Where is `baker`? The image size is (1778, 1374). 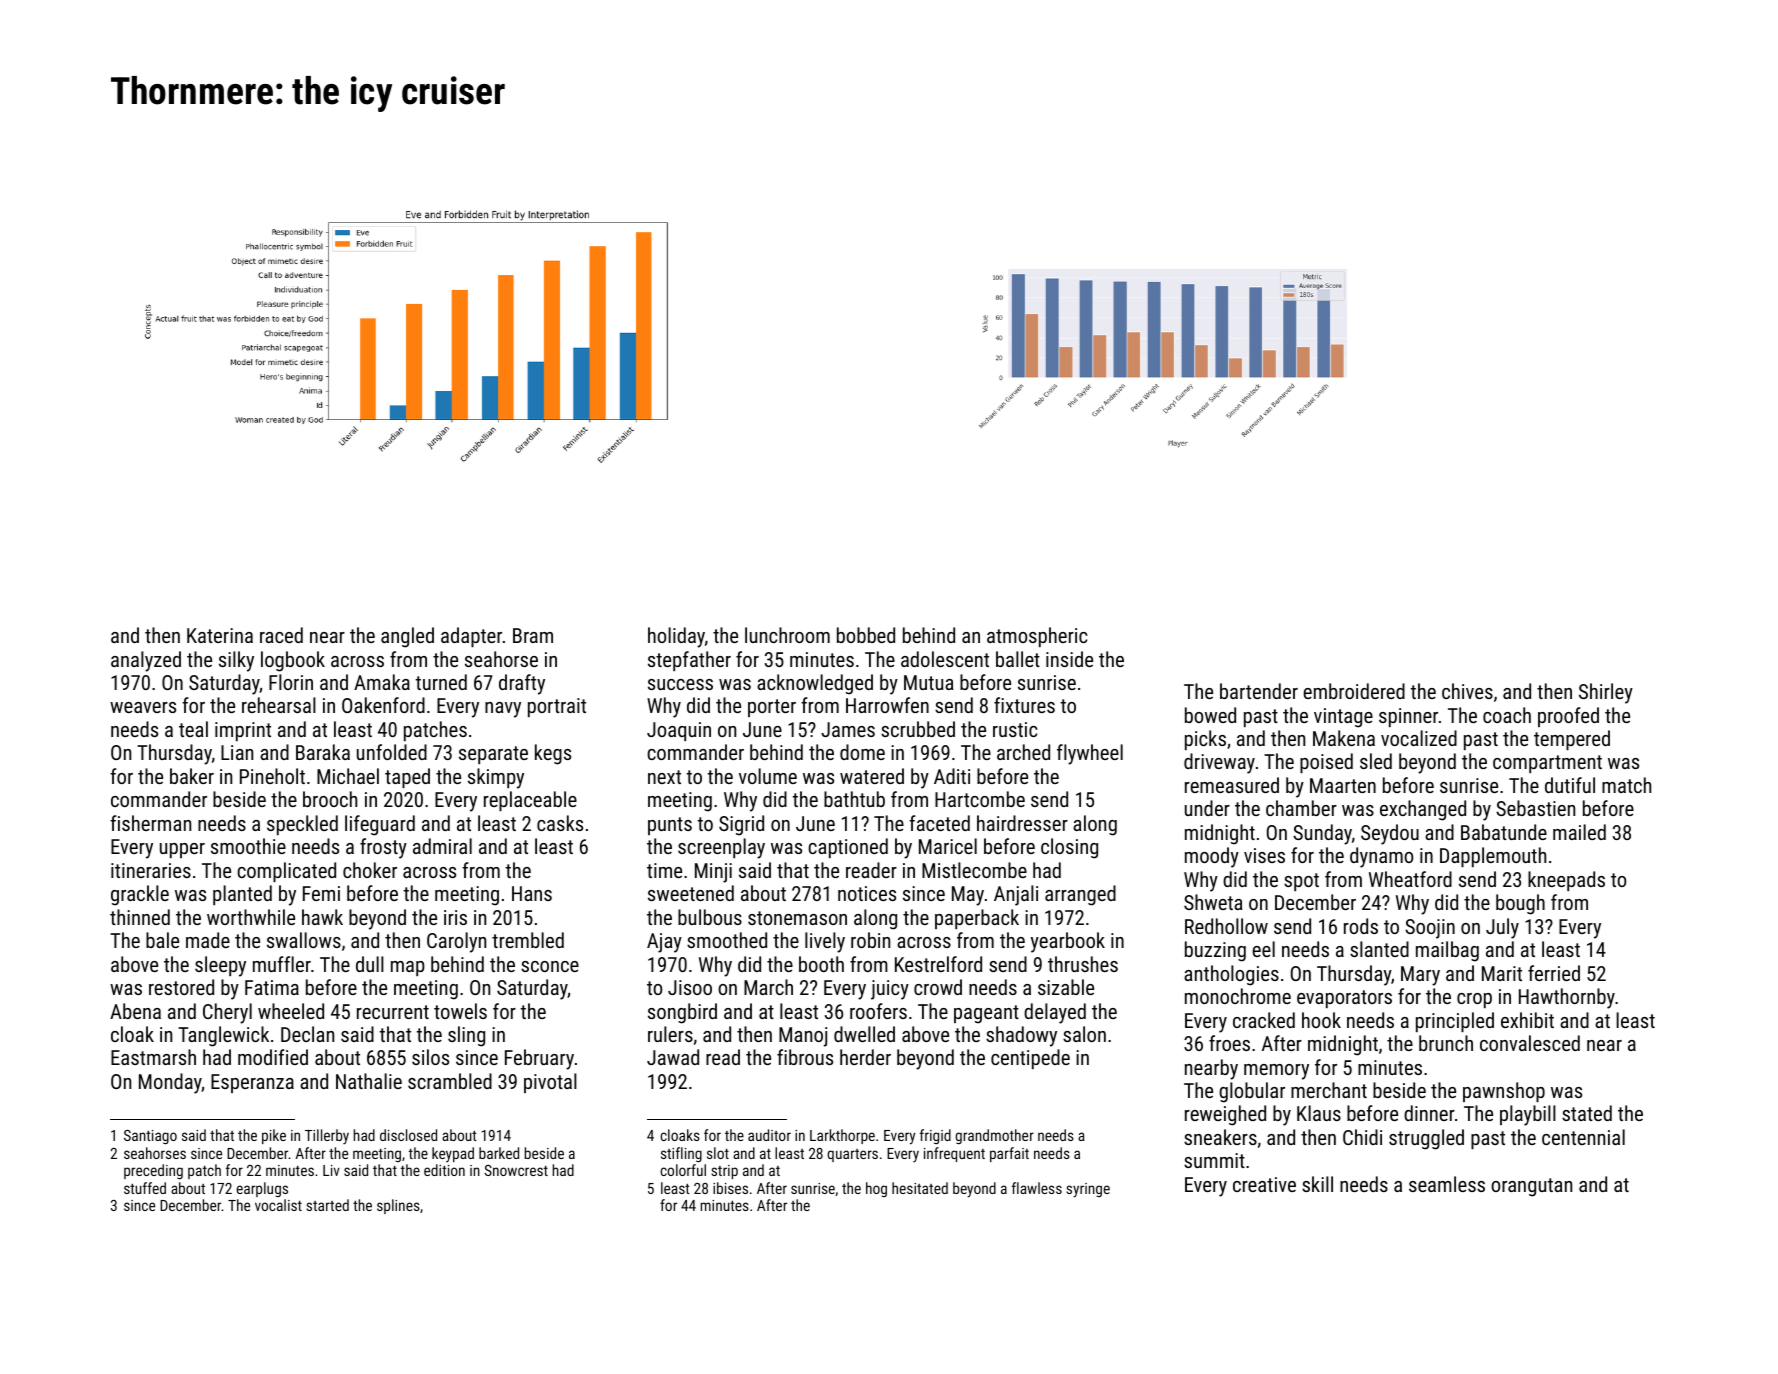 baker is located at coordinates (192, 776).
